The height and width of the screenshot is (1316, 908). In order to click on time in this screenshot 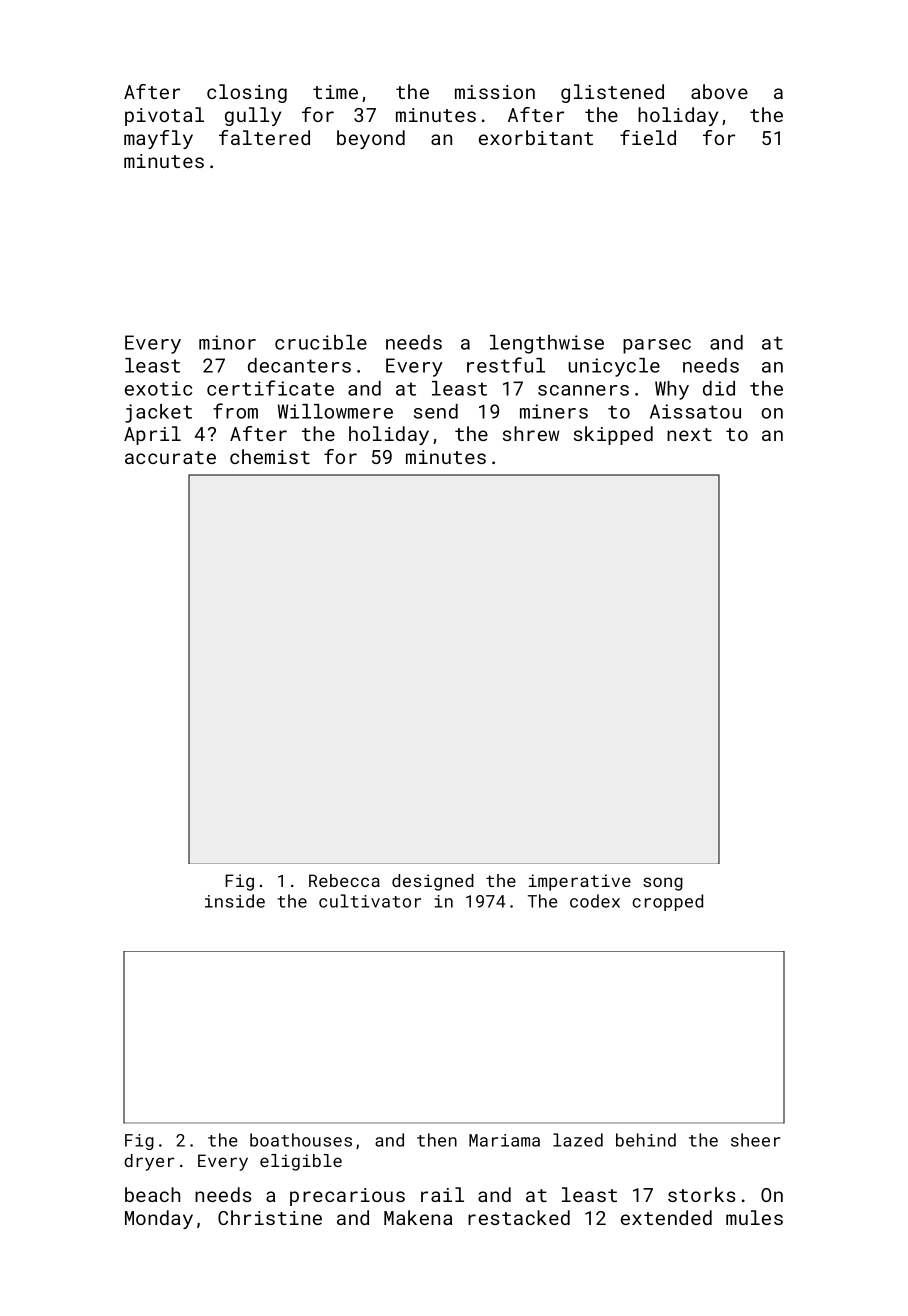, I will do `click(335, 92)`.
